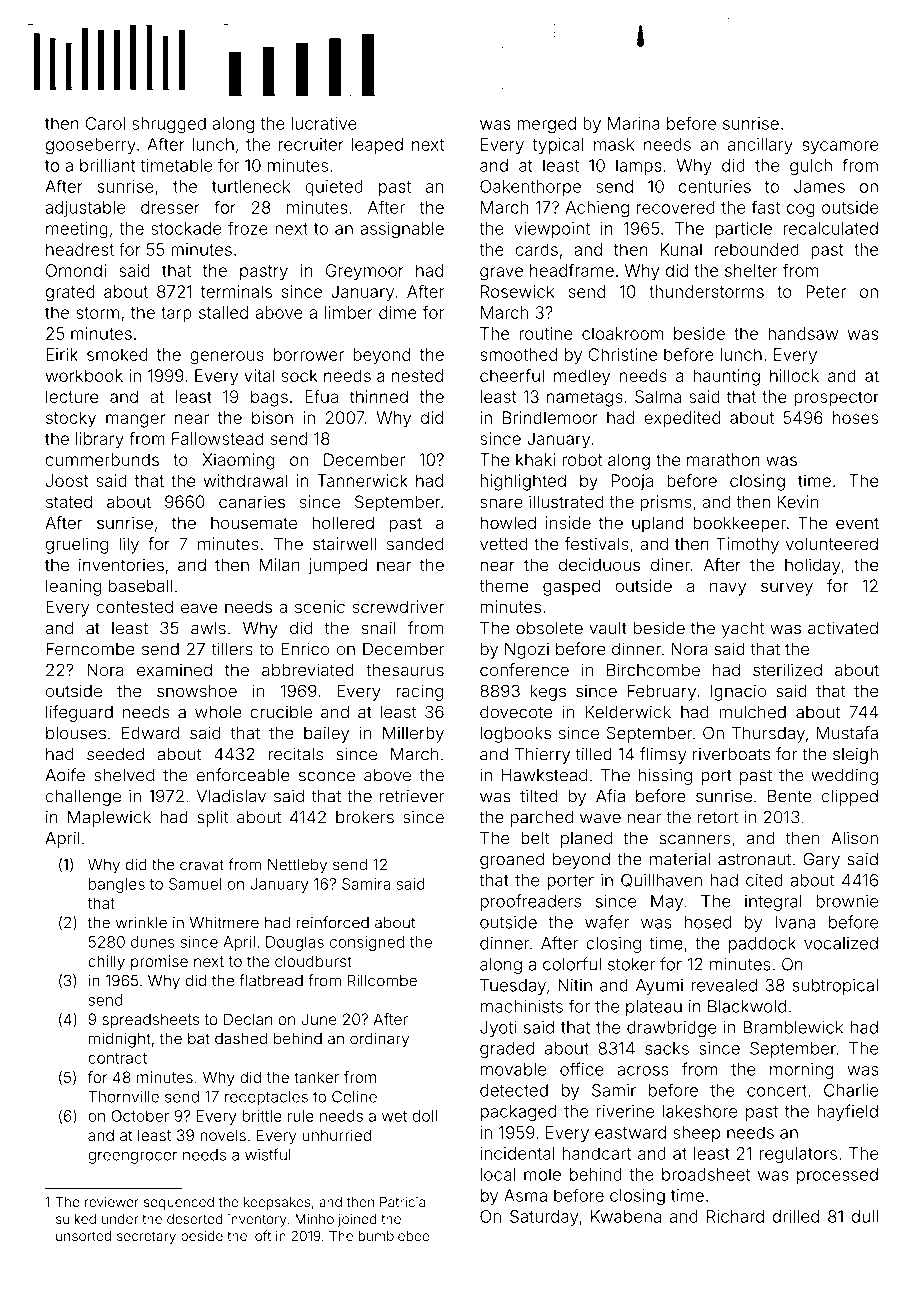 This screenshot has width=924, height=1308. What do you see at coordinates (67, 480) in the screenshot?
I see `Joost` at bounding box center [67, 480].
